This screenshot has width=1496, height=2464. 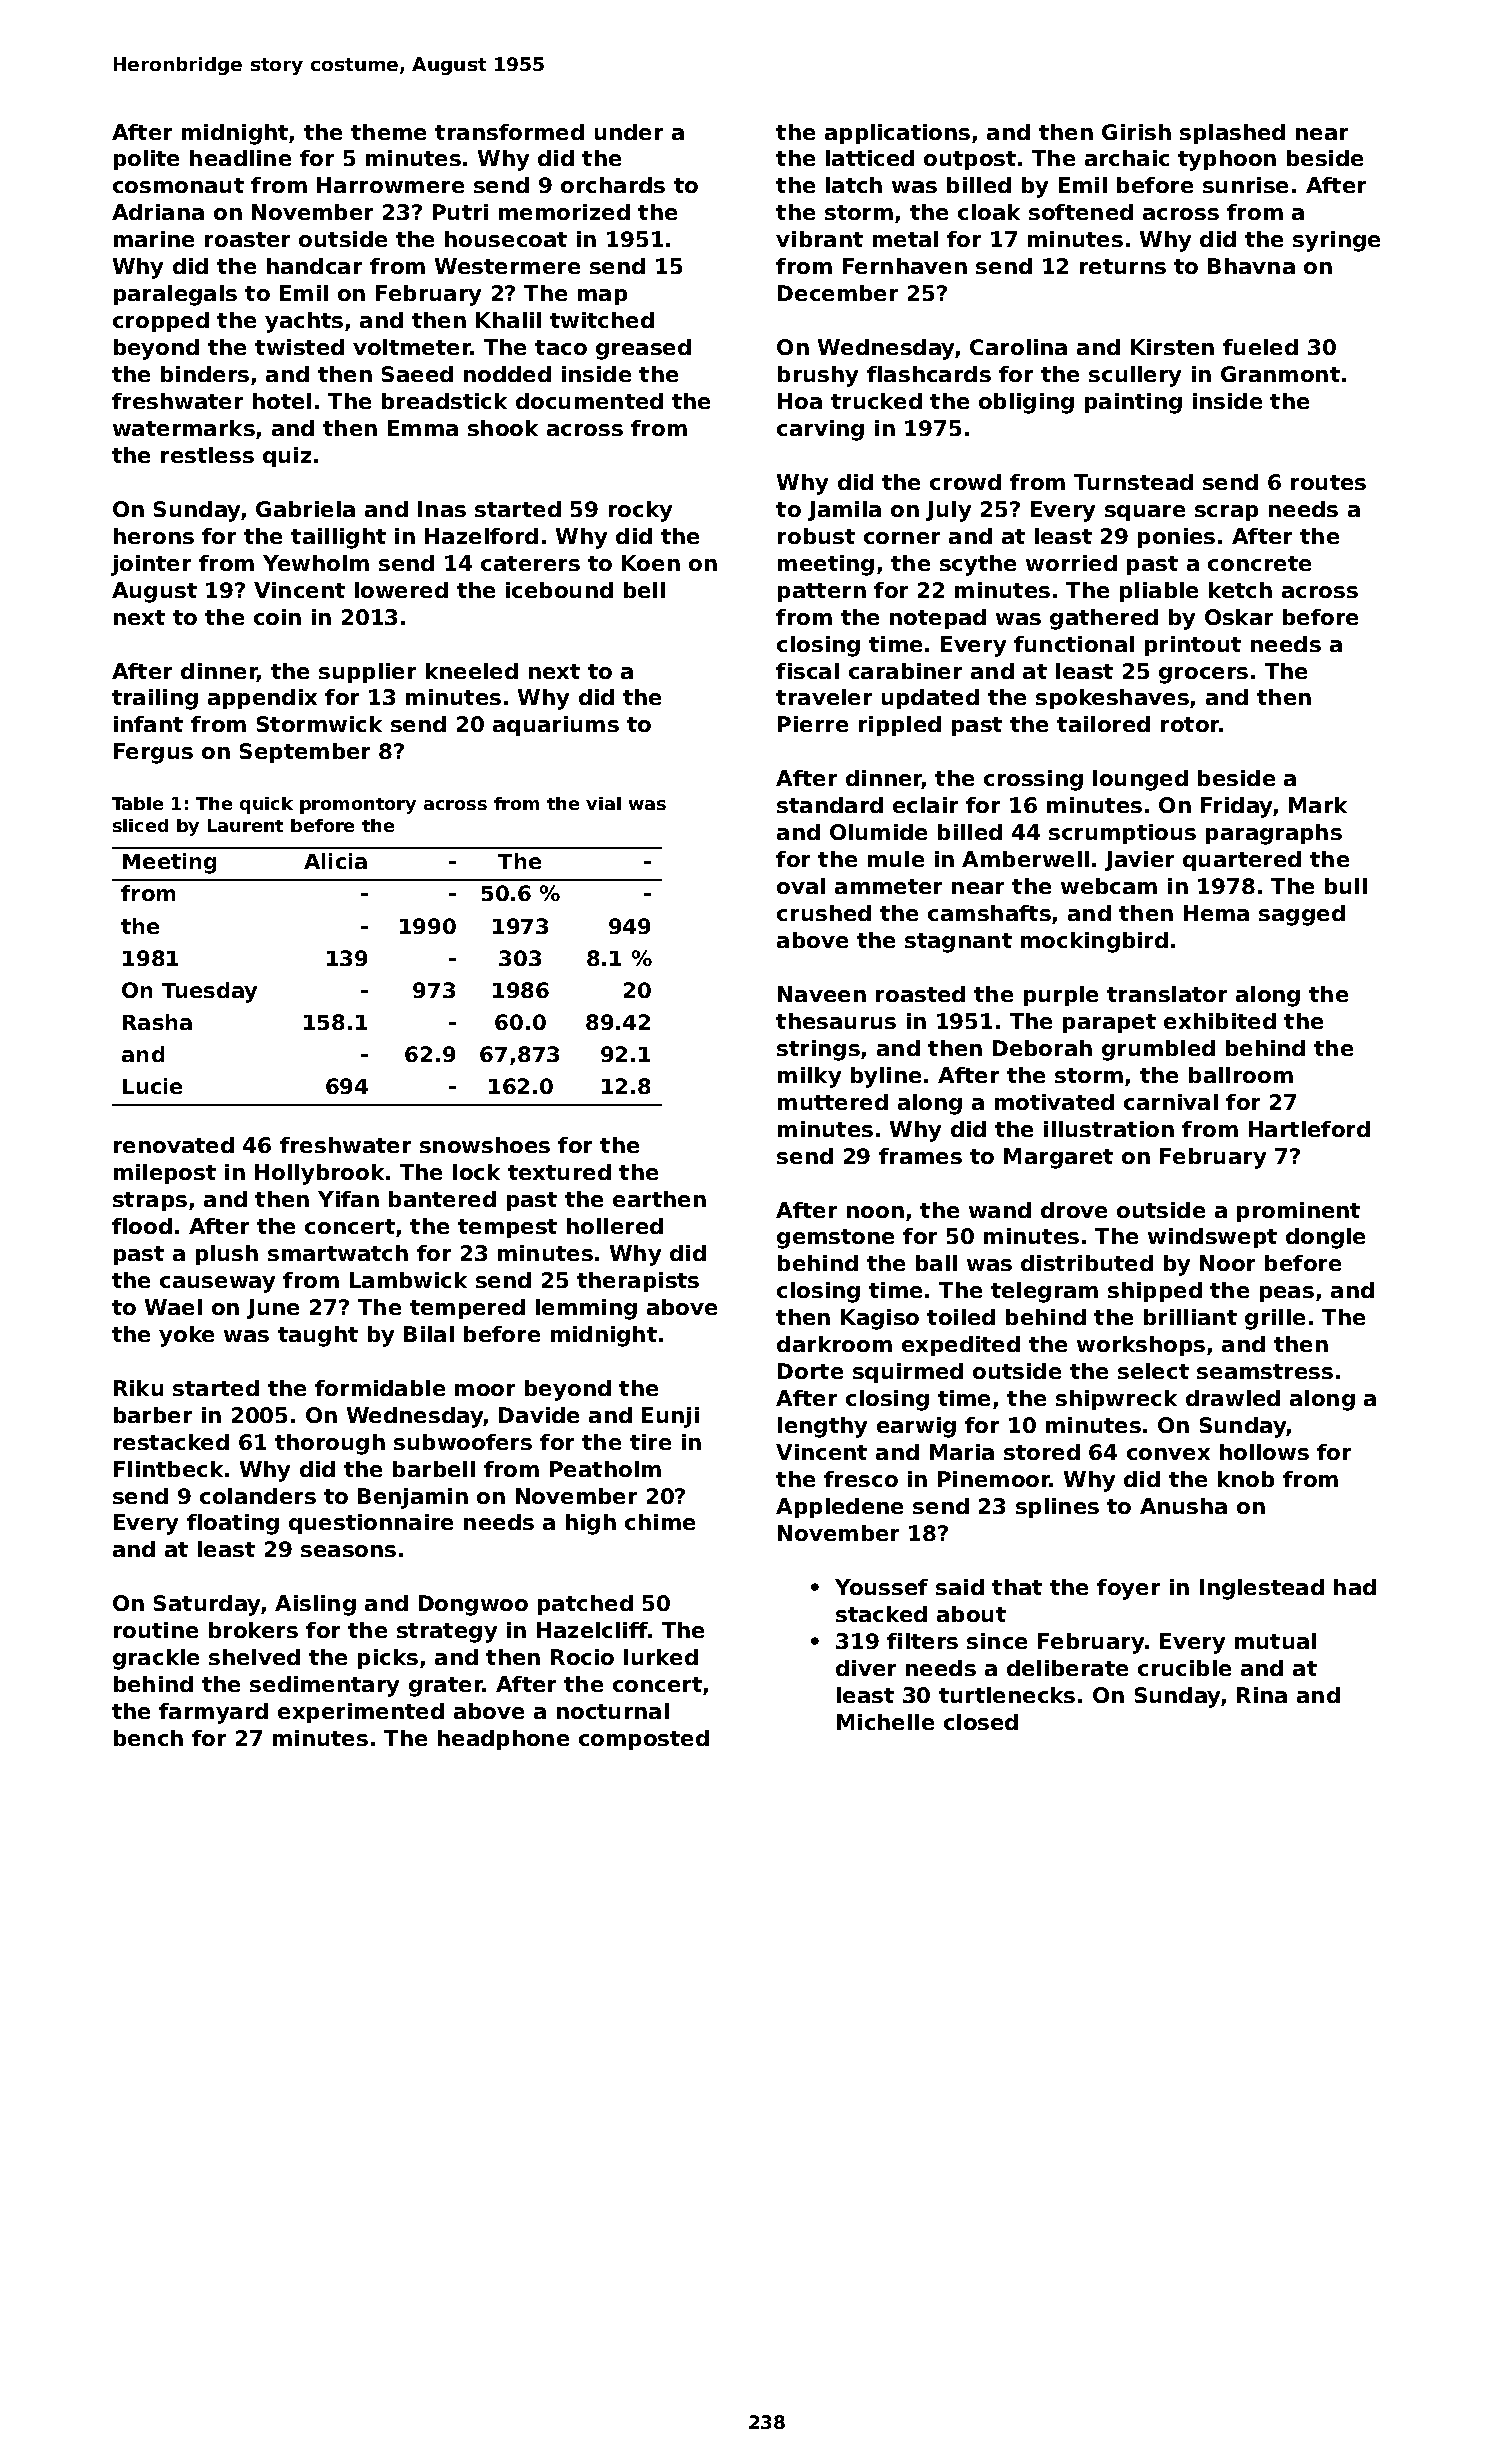 What do you see at coordinates (157, 1022) in the screenshot?
I see `Rasha` at bounding box center [157, 1022].
